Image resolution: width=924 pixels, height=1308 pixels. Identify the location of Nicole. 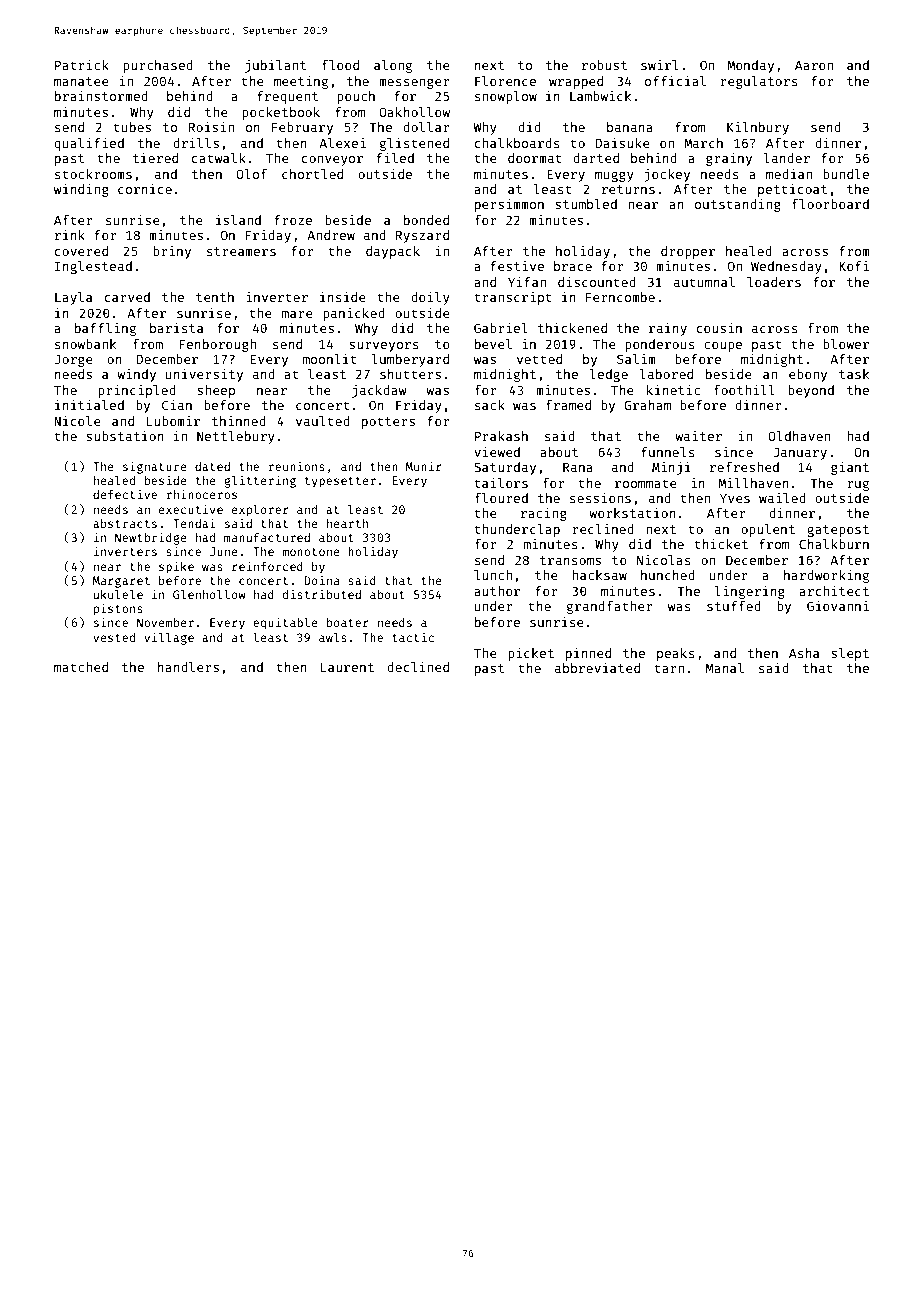
(77, 421).
